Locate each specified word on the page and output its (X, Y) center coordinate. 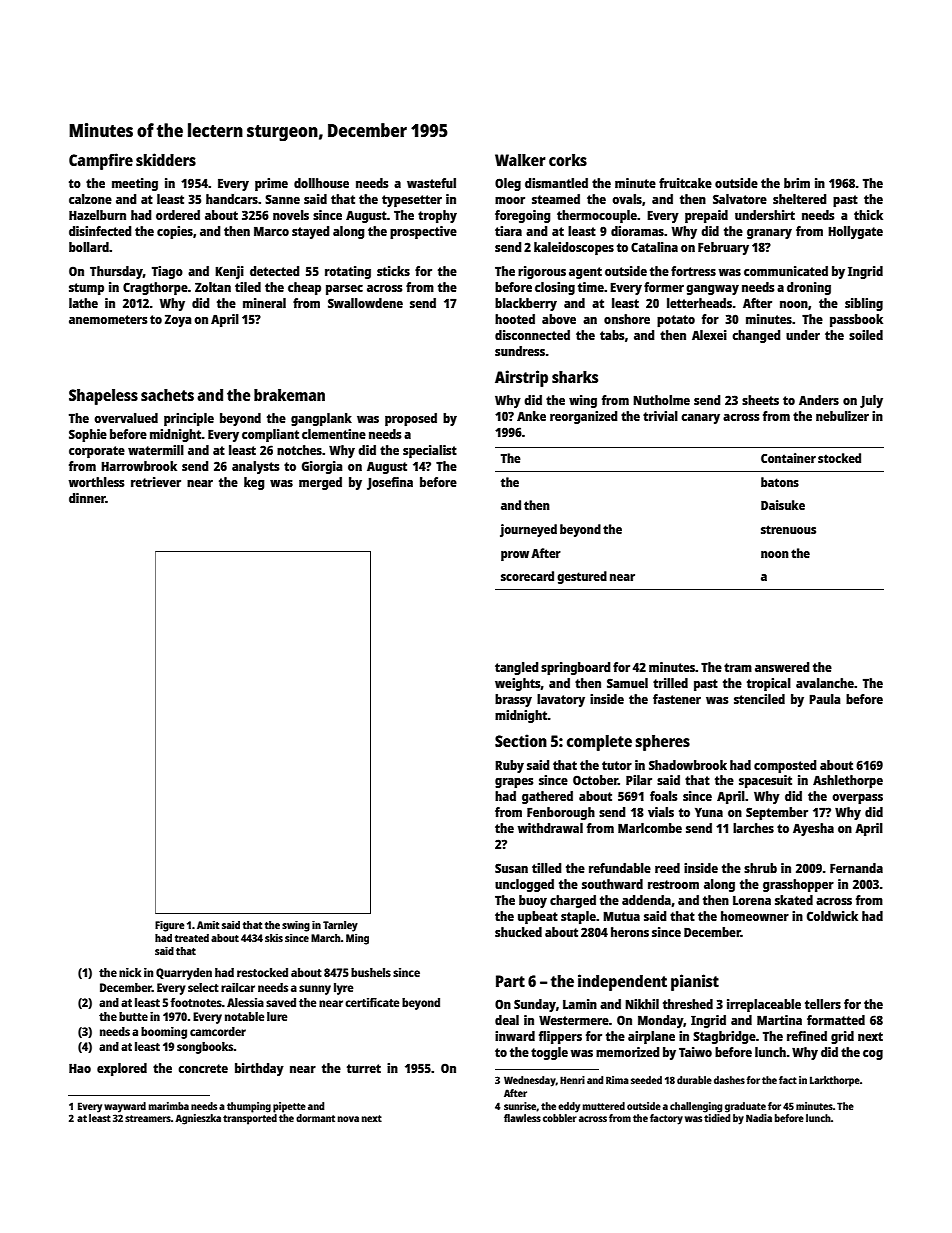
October (595, 780)
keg (254, 483)
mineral (264, 303)
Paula (824, 699)
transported (250, 1119)
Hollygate (855, 232)
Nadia (759, 1118)
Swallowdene (365, 303)
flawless (522, 1118)
